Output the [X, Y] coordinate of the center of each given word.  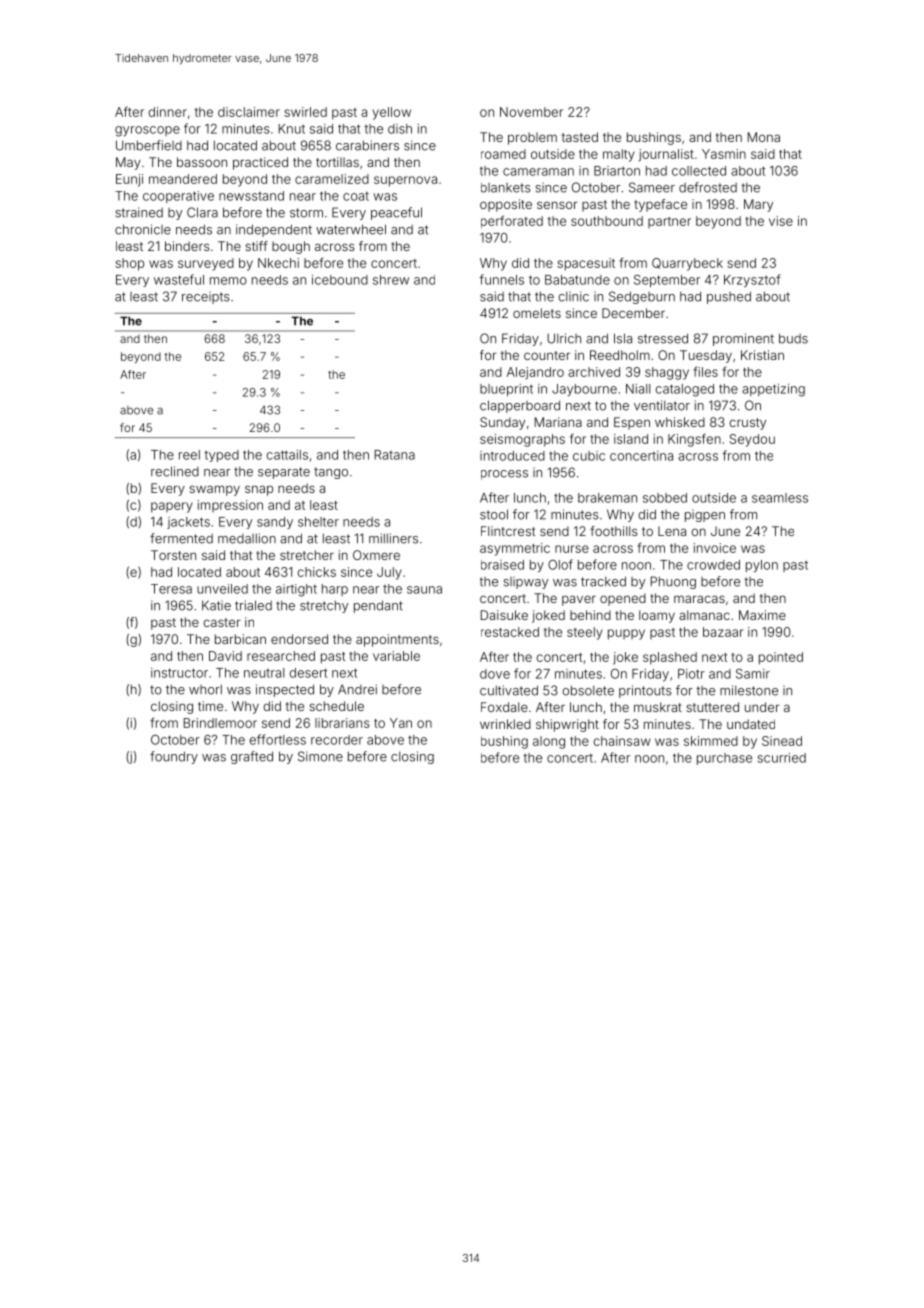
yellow [392, 113]
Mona [764, 137]
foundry [174, 757]
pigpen [705, 515]
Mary [758, 205]
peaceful [396, 213]
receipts [206, 297]
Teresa [171, 589]
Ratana [395, 455]
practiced [260, 163]
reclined [175, 471]
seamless [780, 498]
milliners [393, 538]
